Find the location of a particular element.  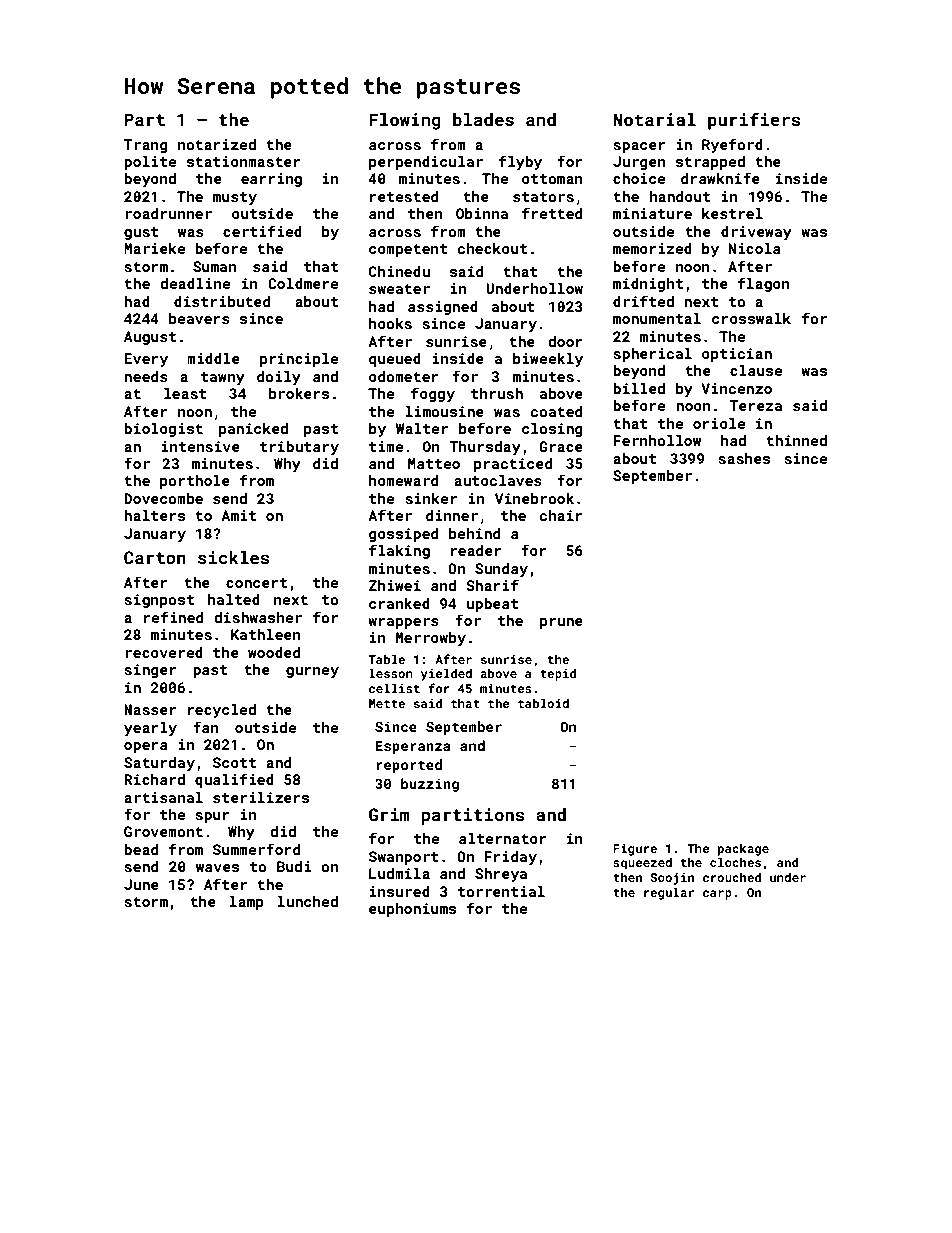

alternator is located at coordinates (503, 838).
